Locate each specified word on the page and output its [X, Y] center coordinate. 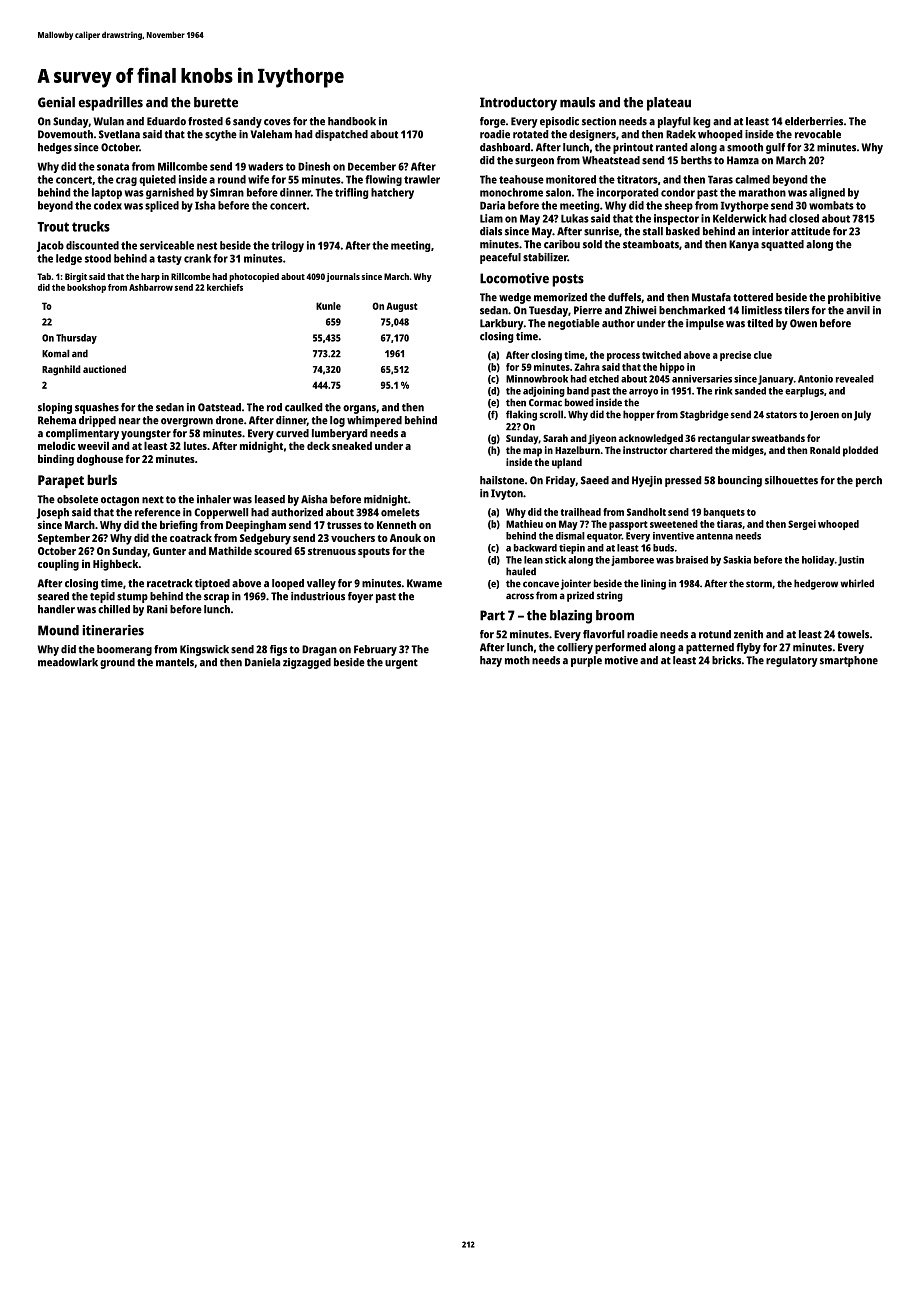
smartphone [849, 661]
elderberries [814, 121]
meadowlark [68, 662]
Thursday [76, 339]
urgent [401, 664]
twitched [661, 355]
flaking [521, 415]
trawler [422, 179]
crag [126, 181]
